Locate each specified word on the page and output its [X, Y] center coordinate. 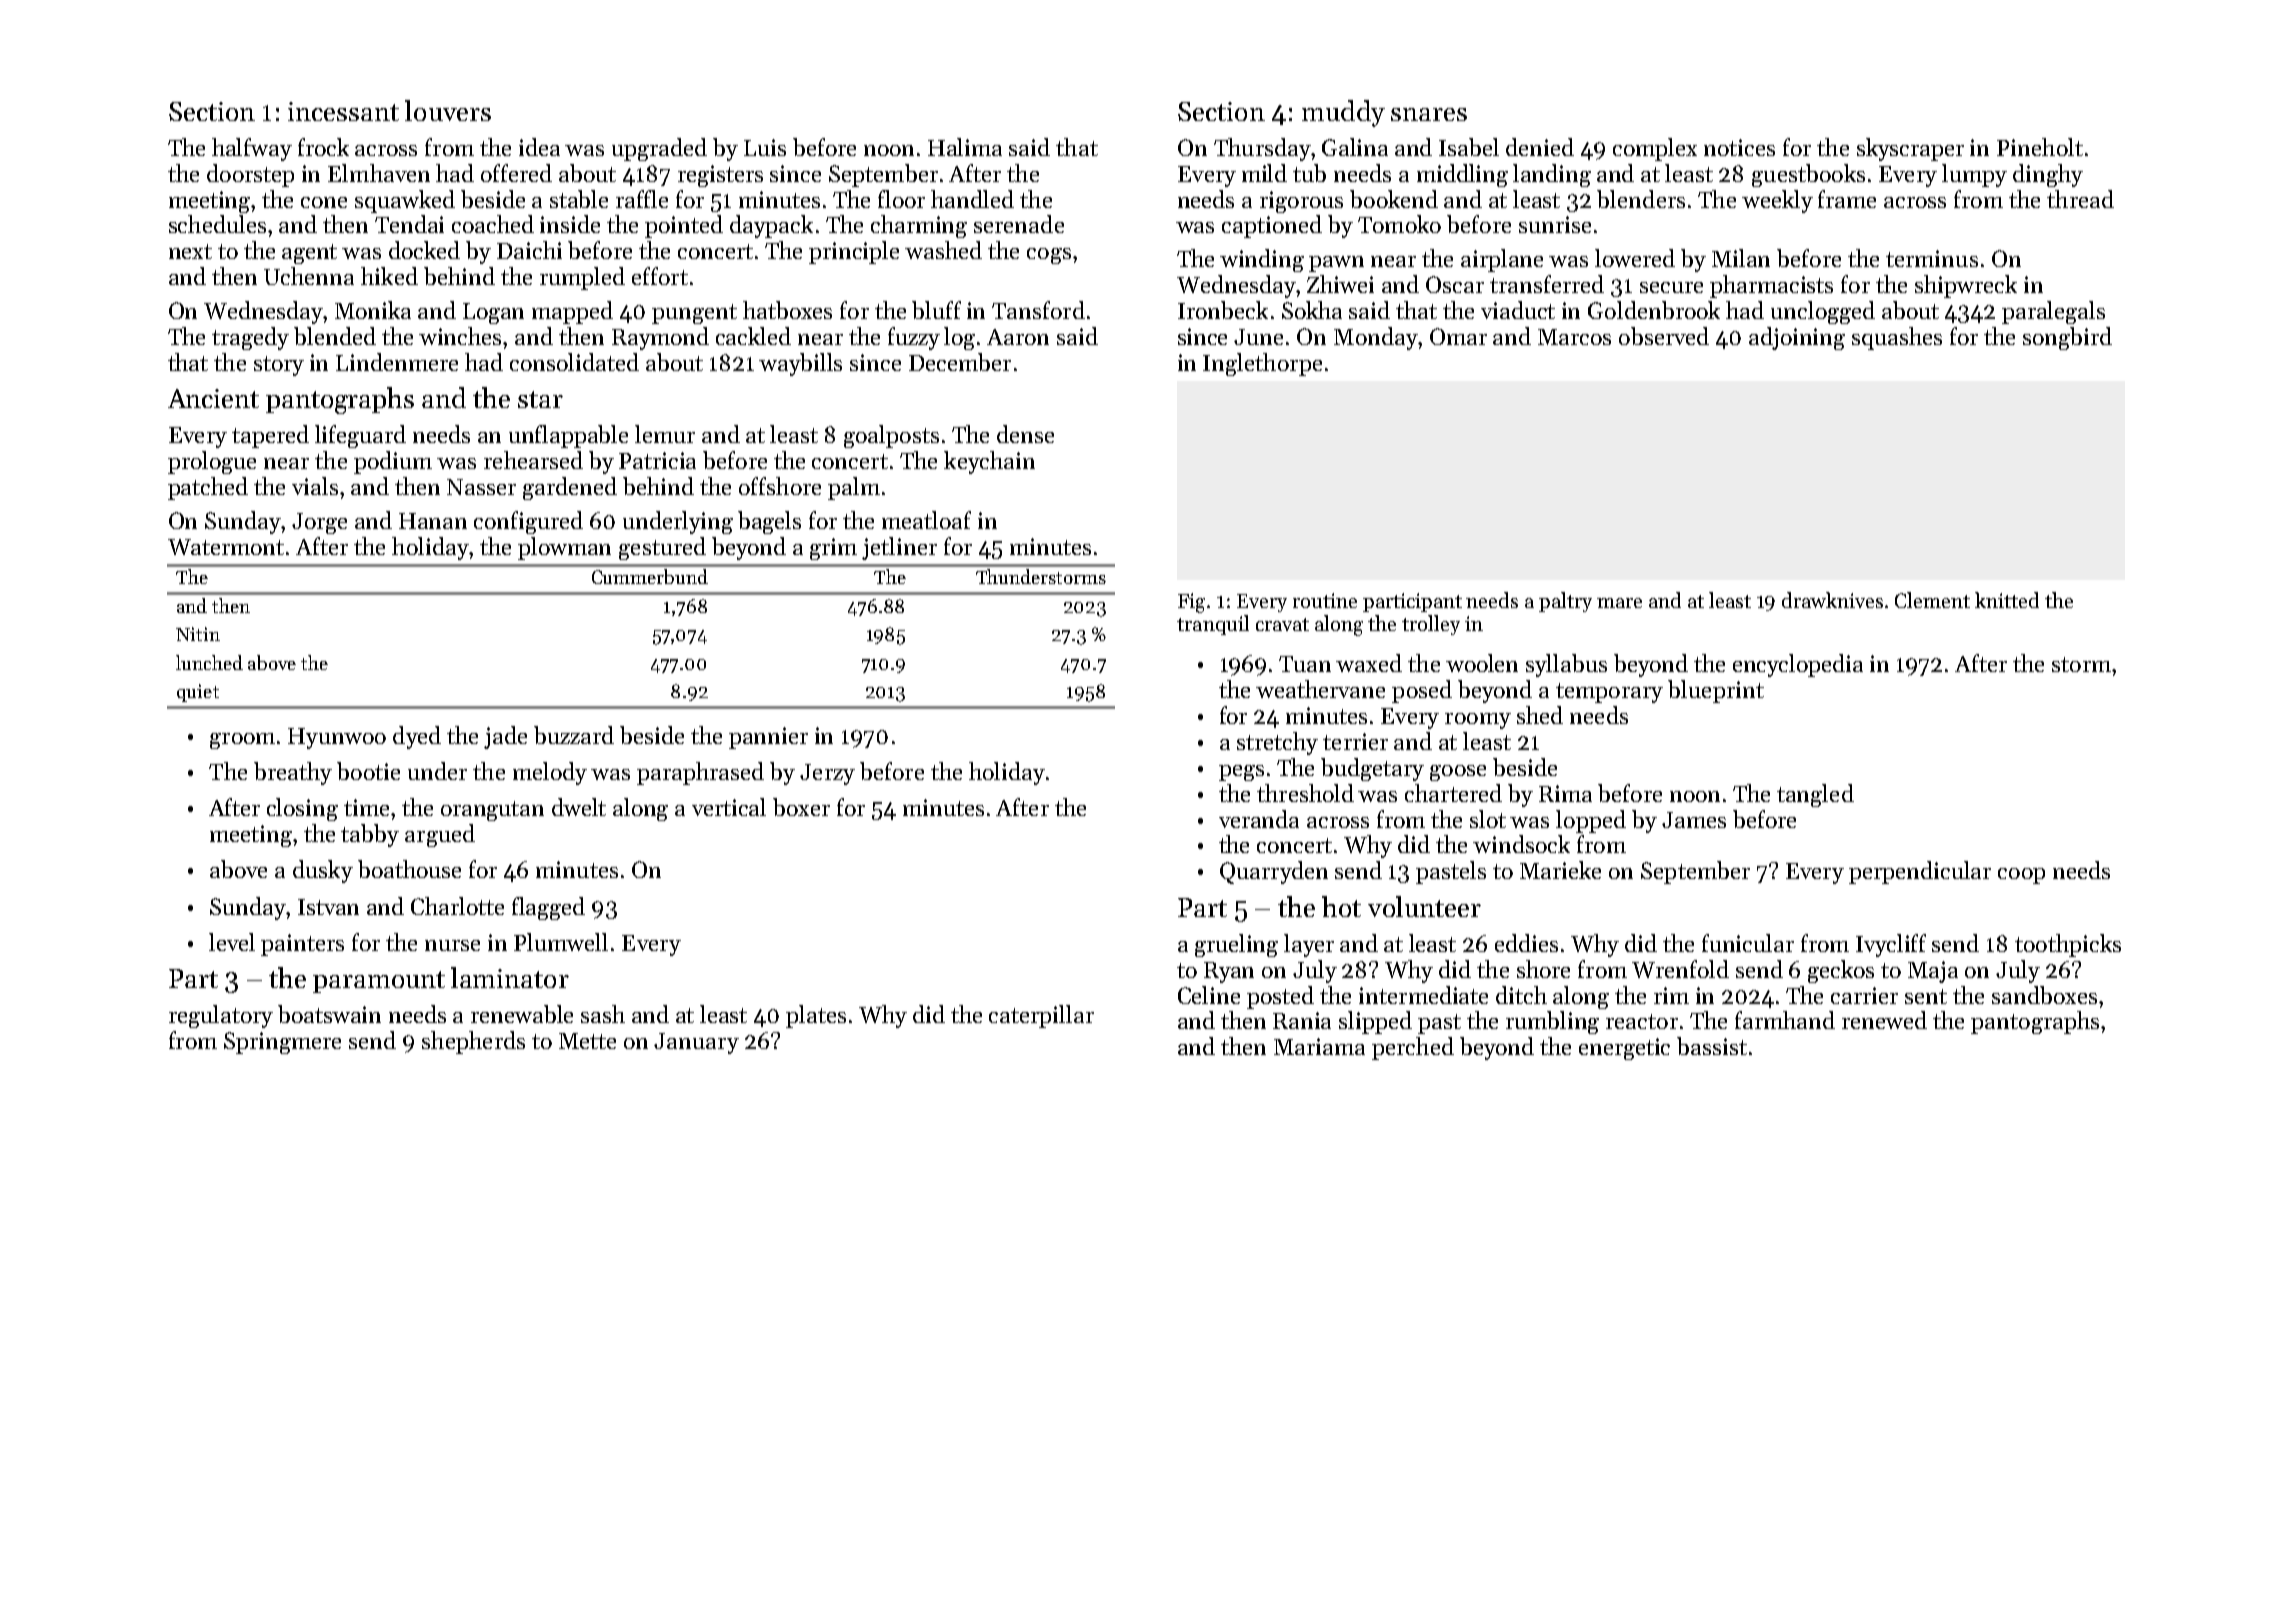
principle [854, 252]
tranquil [1213, 625]
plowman [564, 548]
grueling [1236, 945]
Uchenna [309, 276]
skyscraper [1910, 149]
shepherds [473, 1042]
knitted [2007, 600]
